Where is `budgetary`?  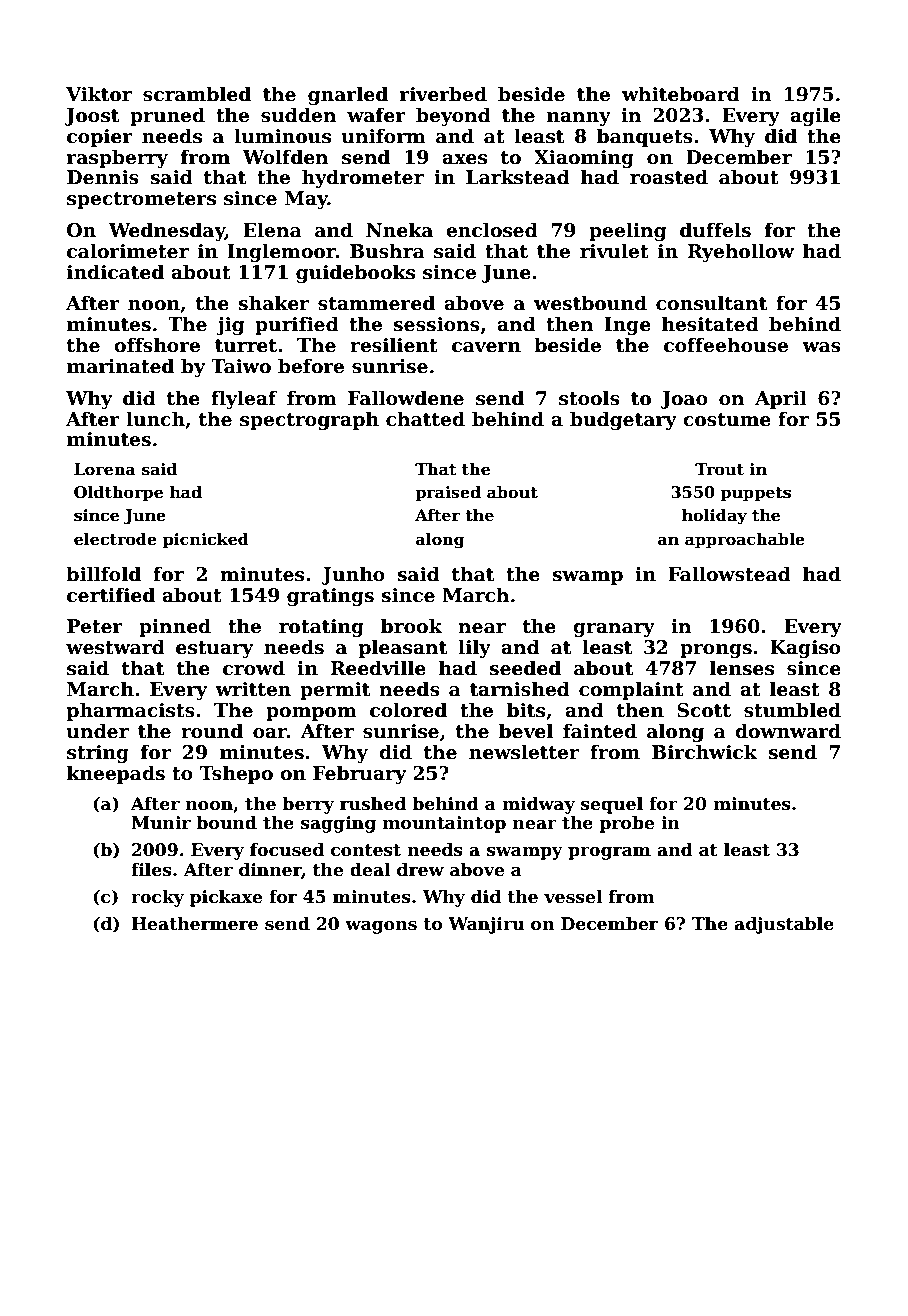 budgetary is located at coordinates (623, 420).
